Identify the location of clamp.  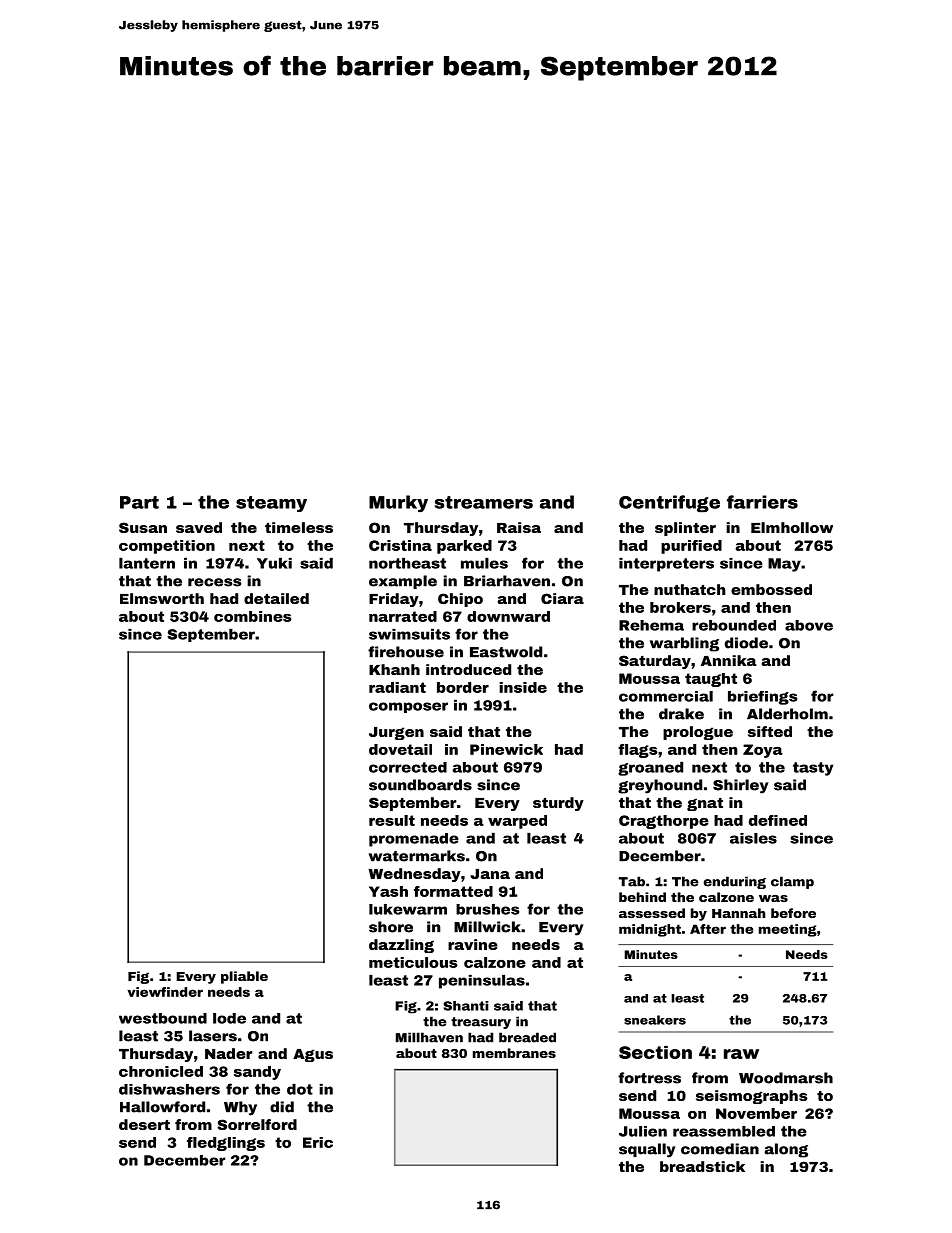
(792, 882).
